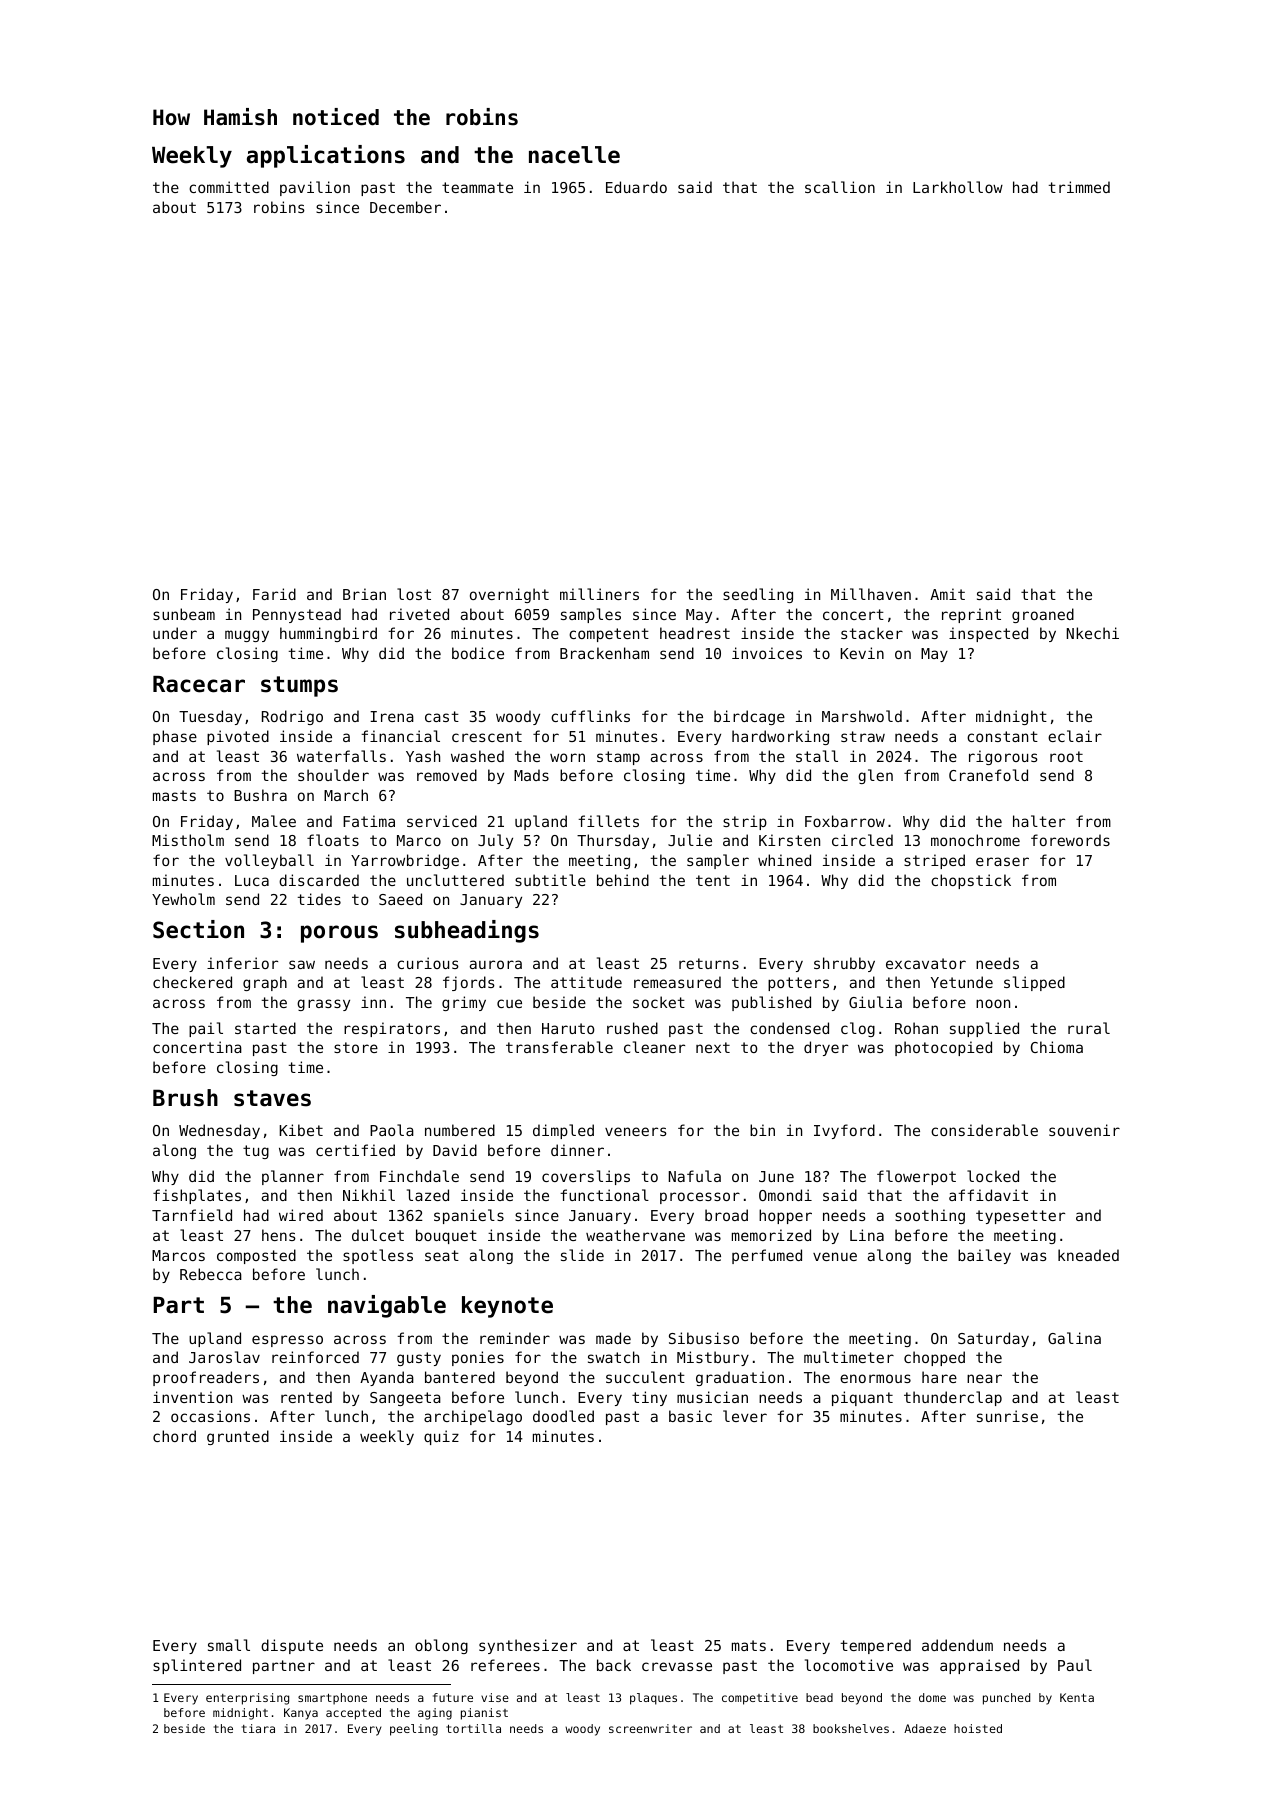  Describe the element at coordinates (975, 840) in the screenshot. I see `monochrome` at that location.
